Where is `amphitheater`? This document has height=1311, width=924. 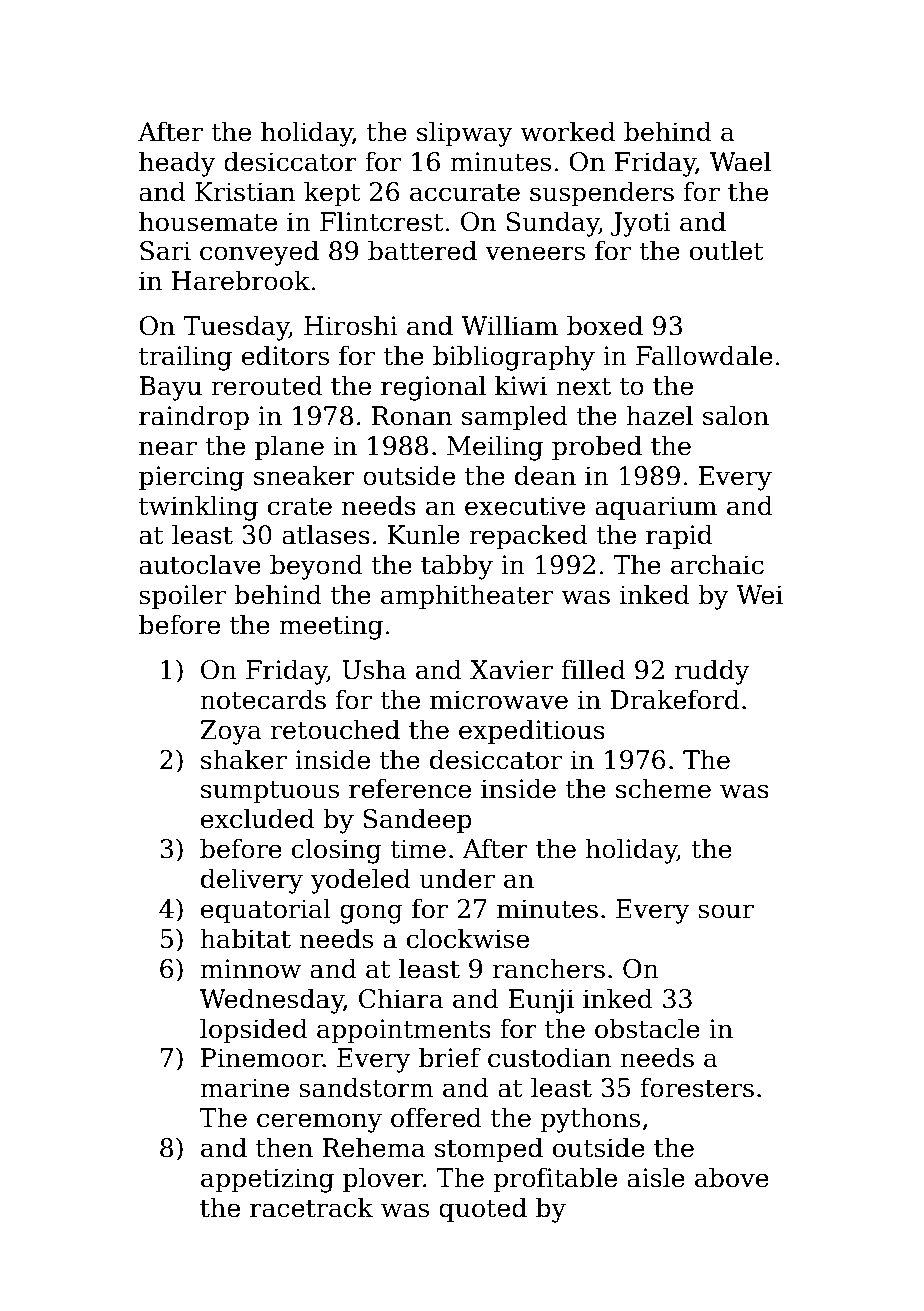 amphitheater is located at coordinates (467, 596).
